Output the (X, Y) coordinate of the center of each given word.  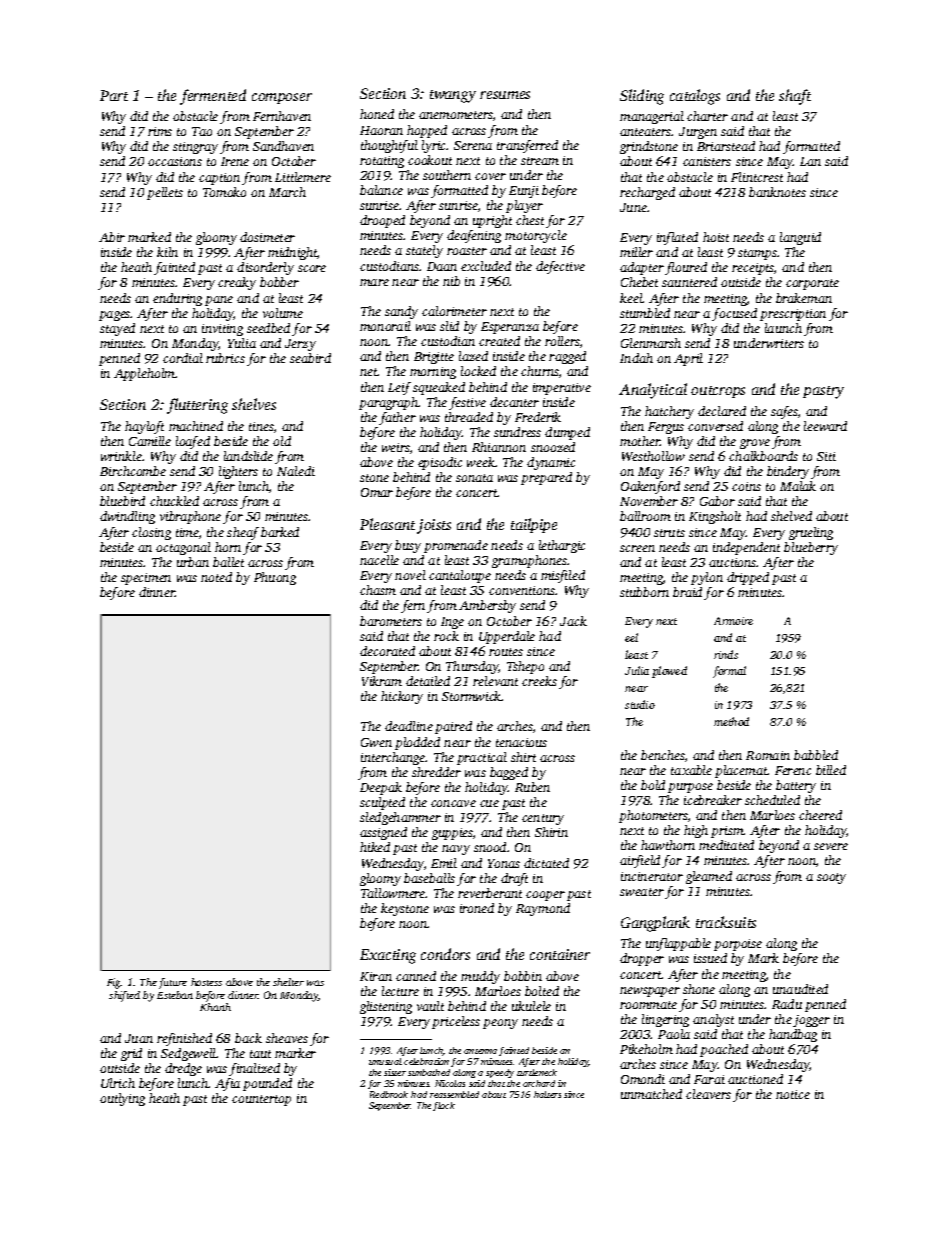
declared (722, 411)
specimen (146, 579)
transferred (527, 146)
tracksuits (726, 922)
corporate (812, 284)
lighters (238, 472)
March (287, 192)
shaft (795, 97)
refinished (184, 1039)
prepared (546, 478)
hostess (206, 982)
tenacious (521, 742)
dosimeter (267, 237)
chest (530, 220)
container (560, 954)
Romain (768, 755)
